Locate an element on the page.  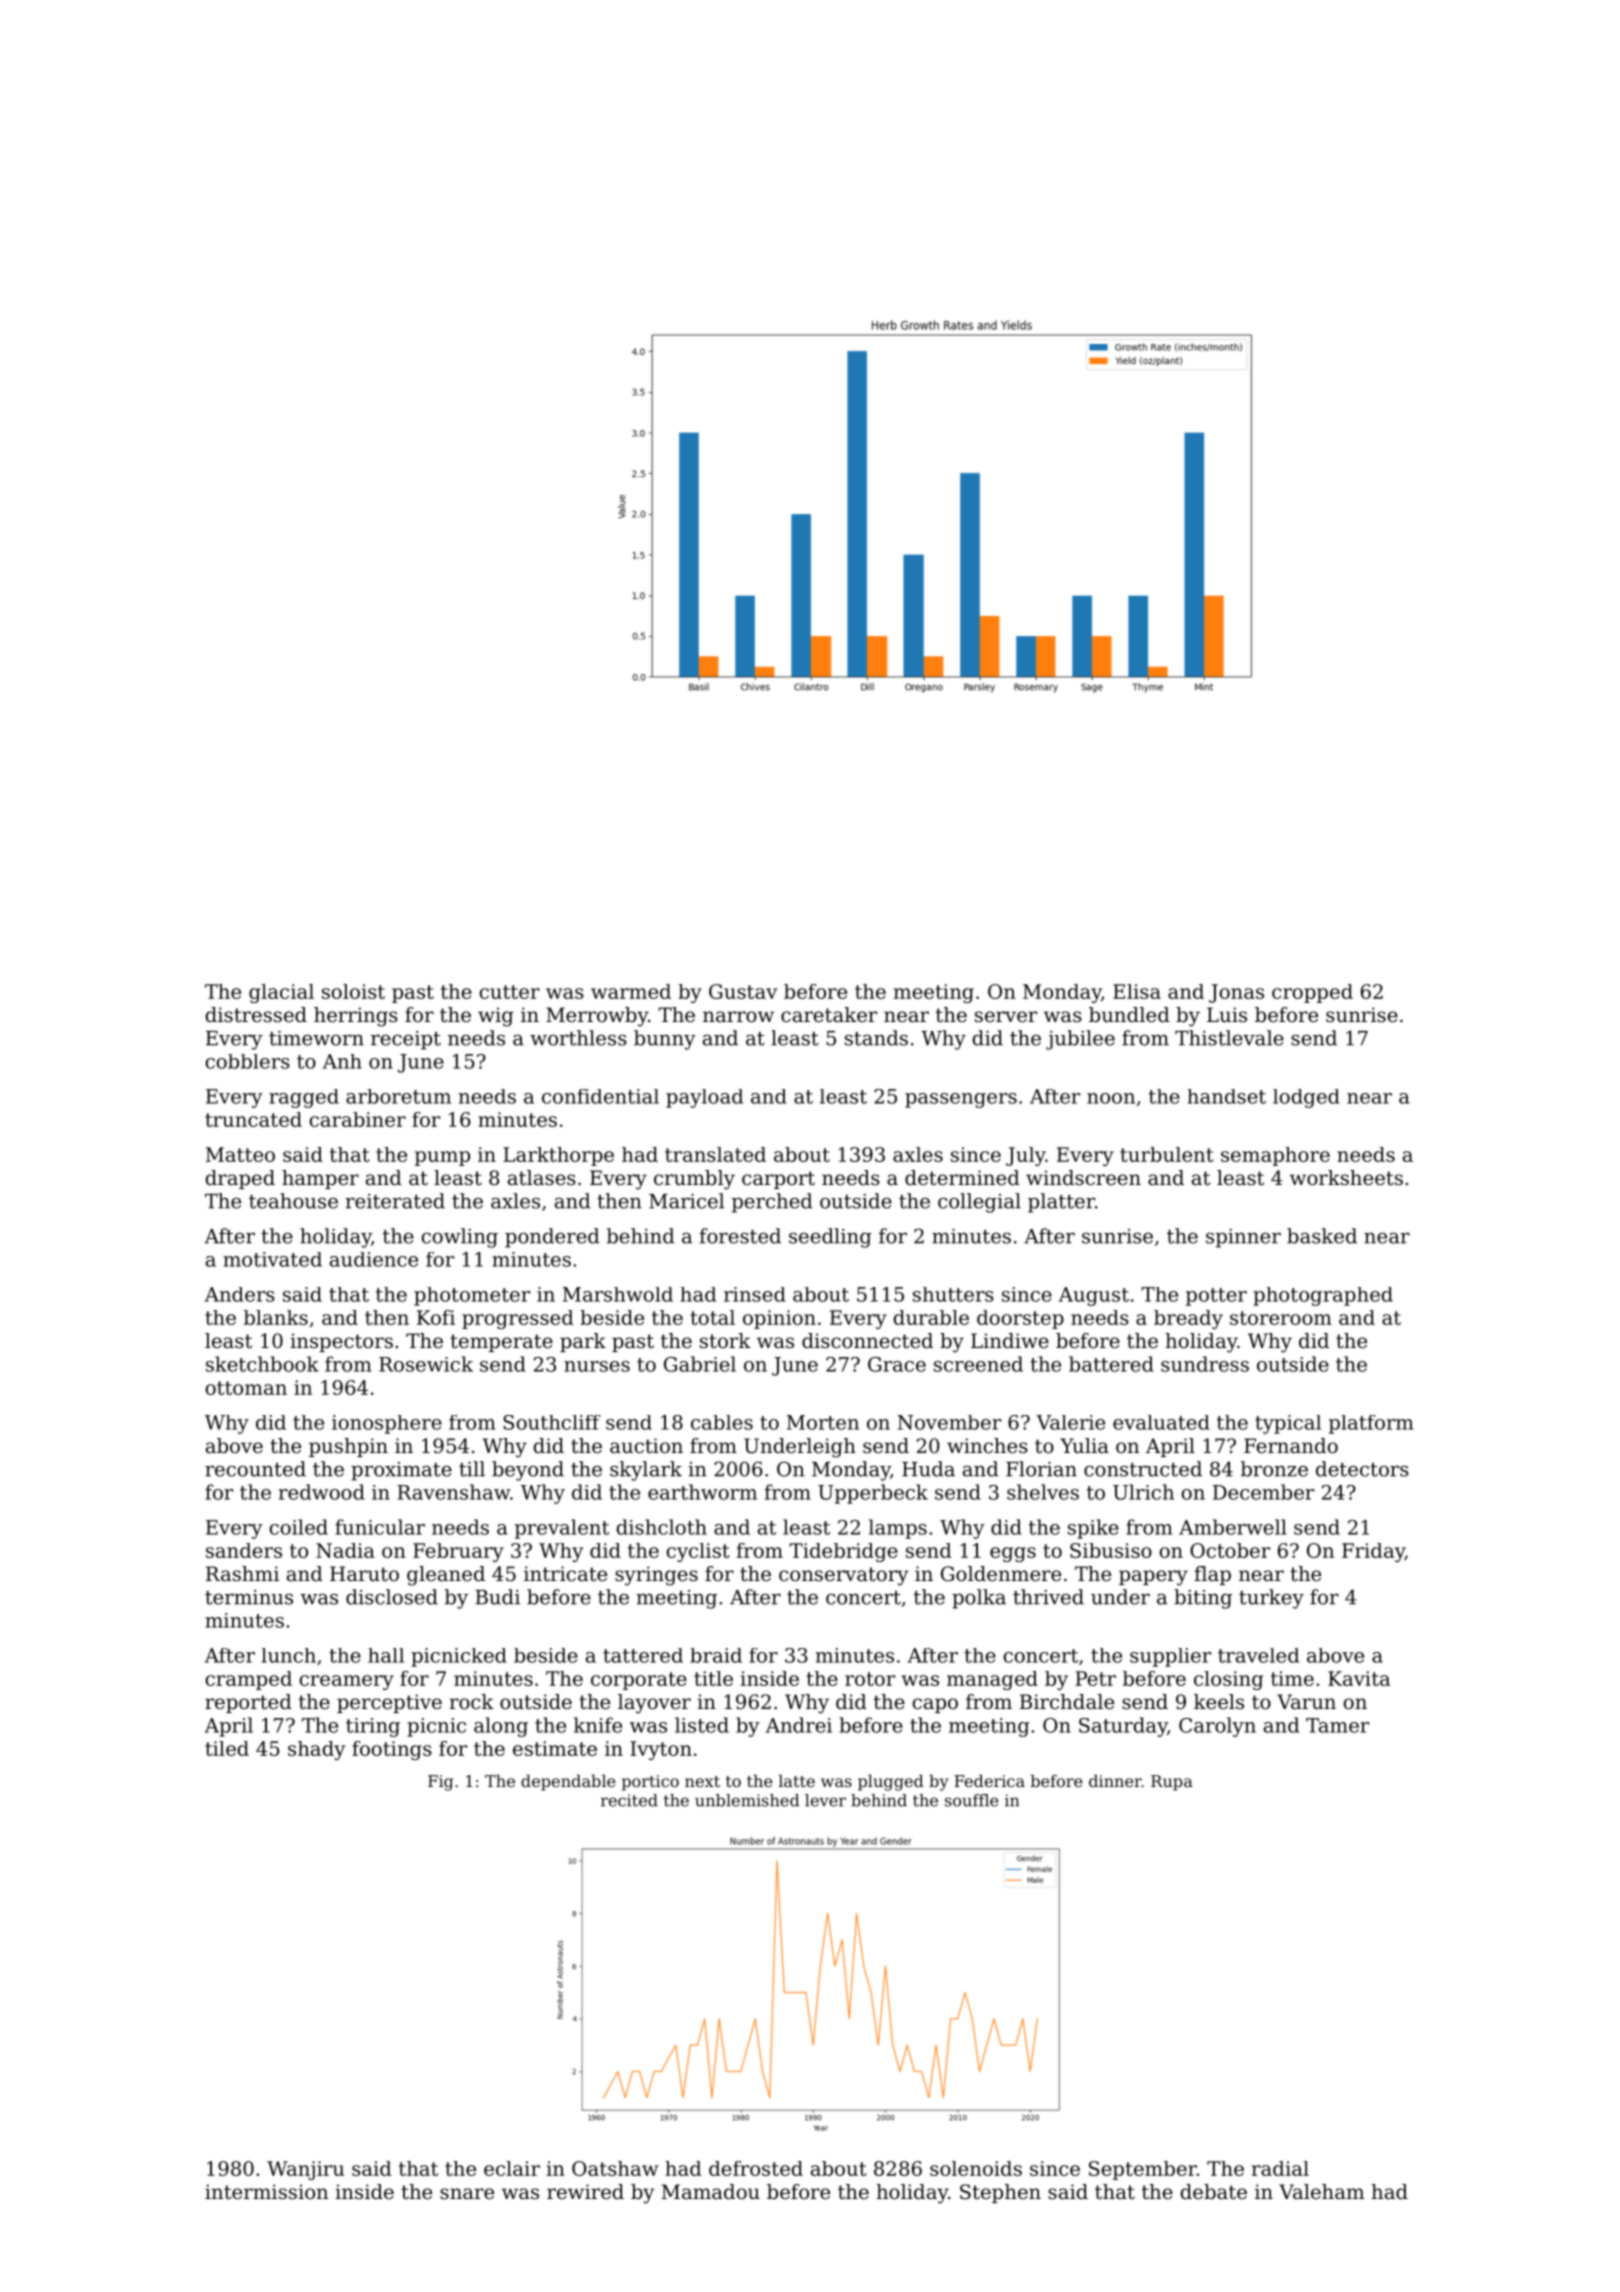
distressed is located at coordinates (256, 1015).
